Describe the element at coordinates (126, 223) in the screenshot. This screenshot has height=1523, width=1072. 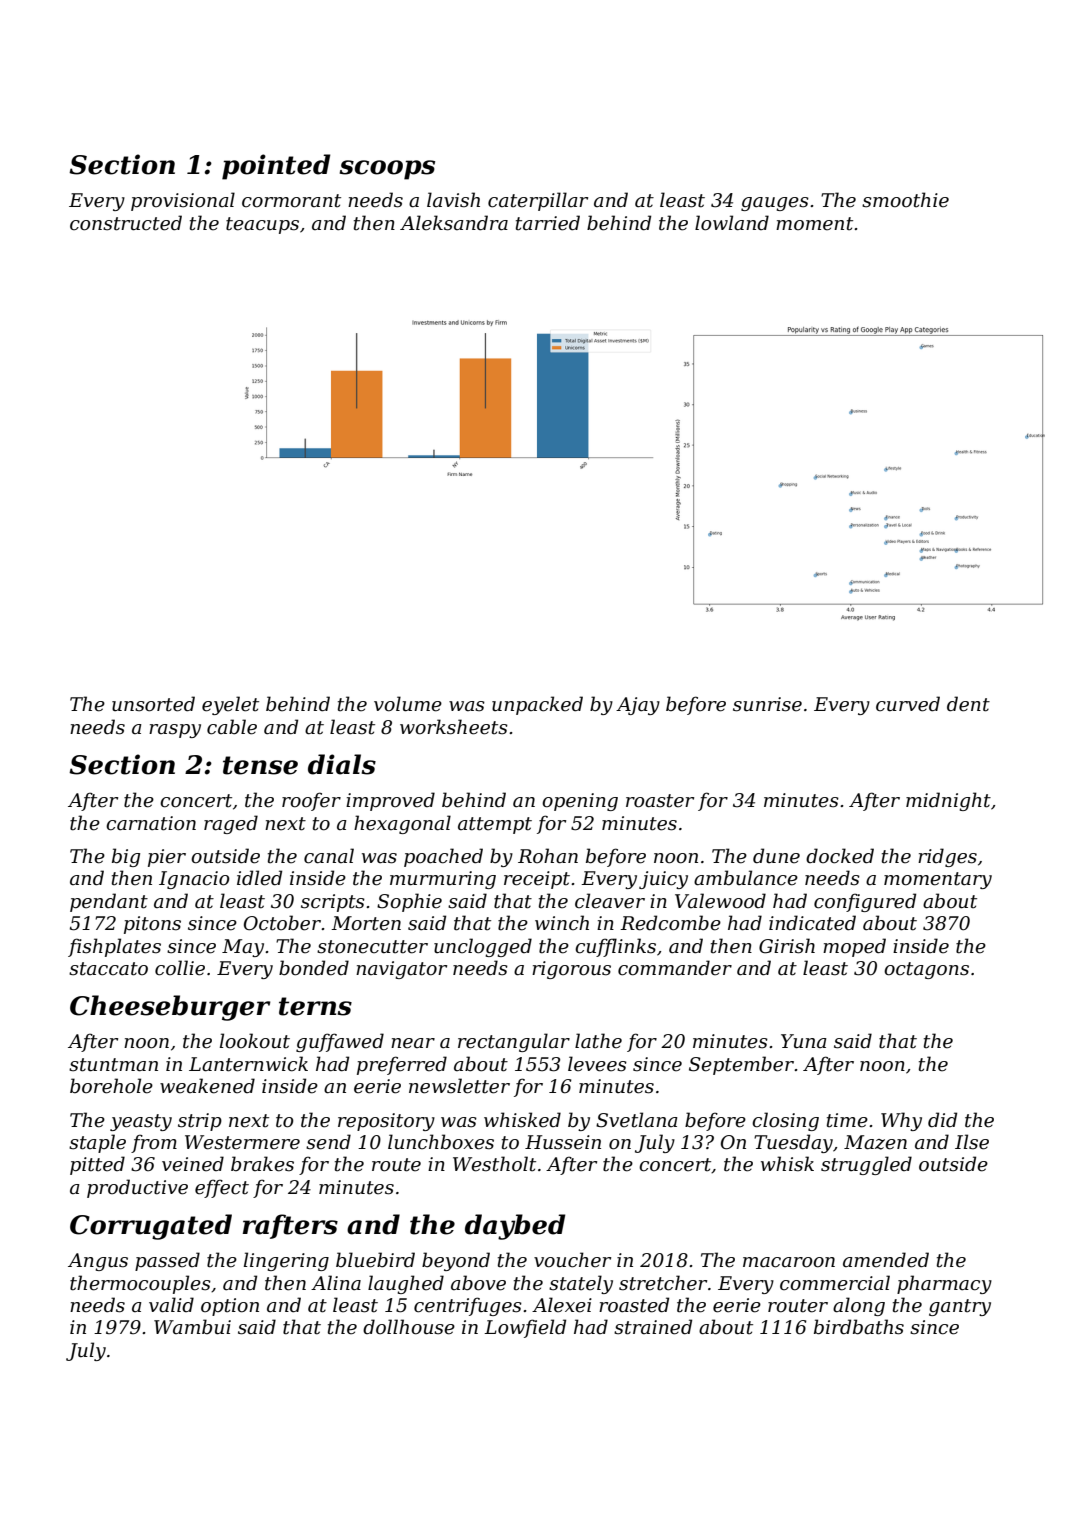
I see `constructed` at that location.
